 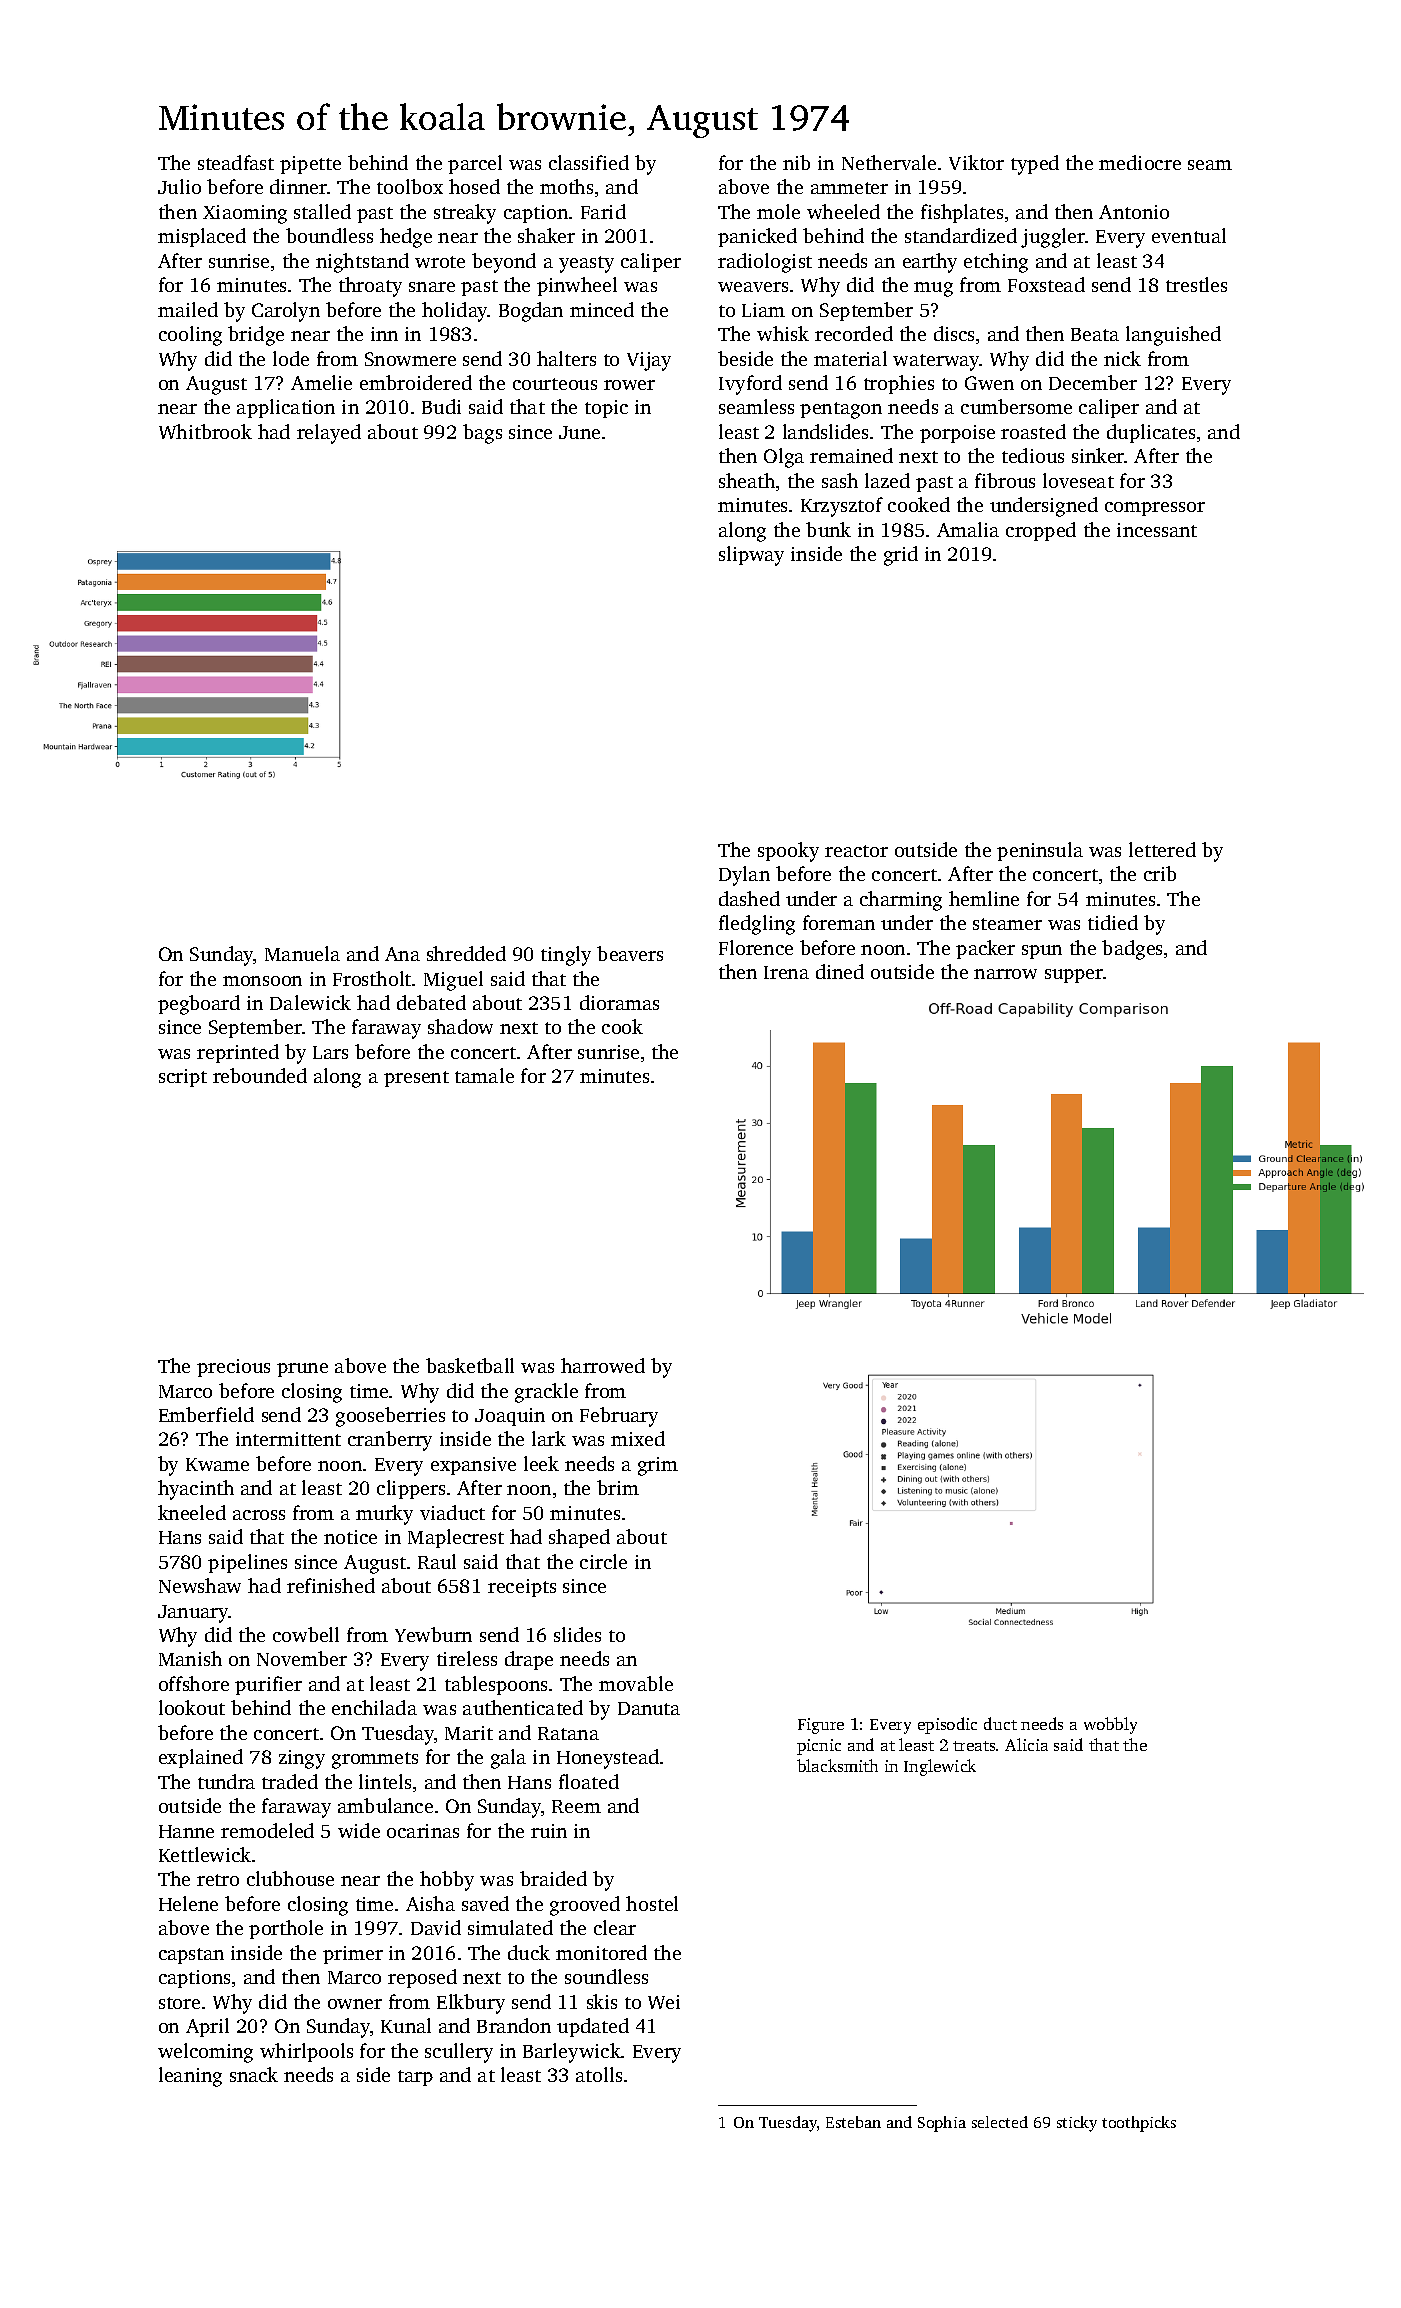 What do you see at coordinates (190, 2077) in the document?
I see `leaning` at bounding box center [190, 2077].
